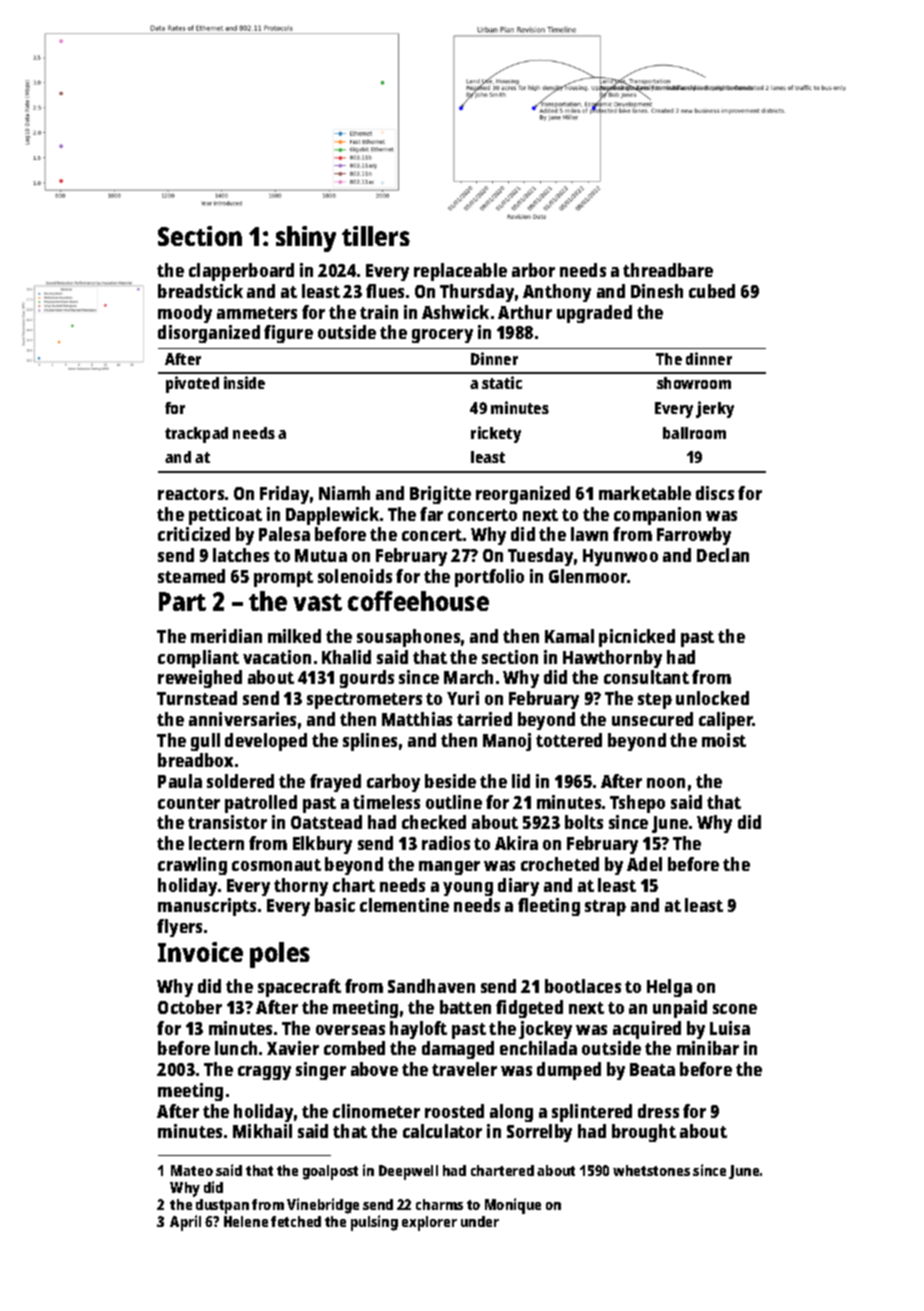  What do you see at coordinates (516, 843) in the screenshot?
I see `Akira` at bounding box center [516, 843].
